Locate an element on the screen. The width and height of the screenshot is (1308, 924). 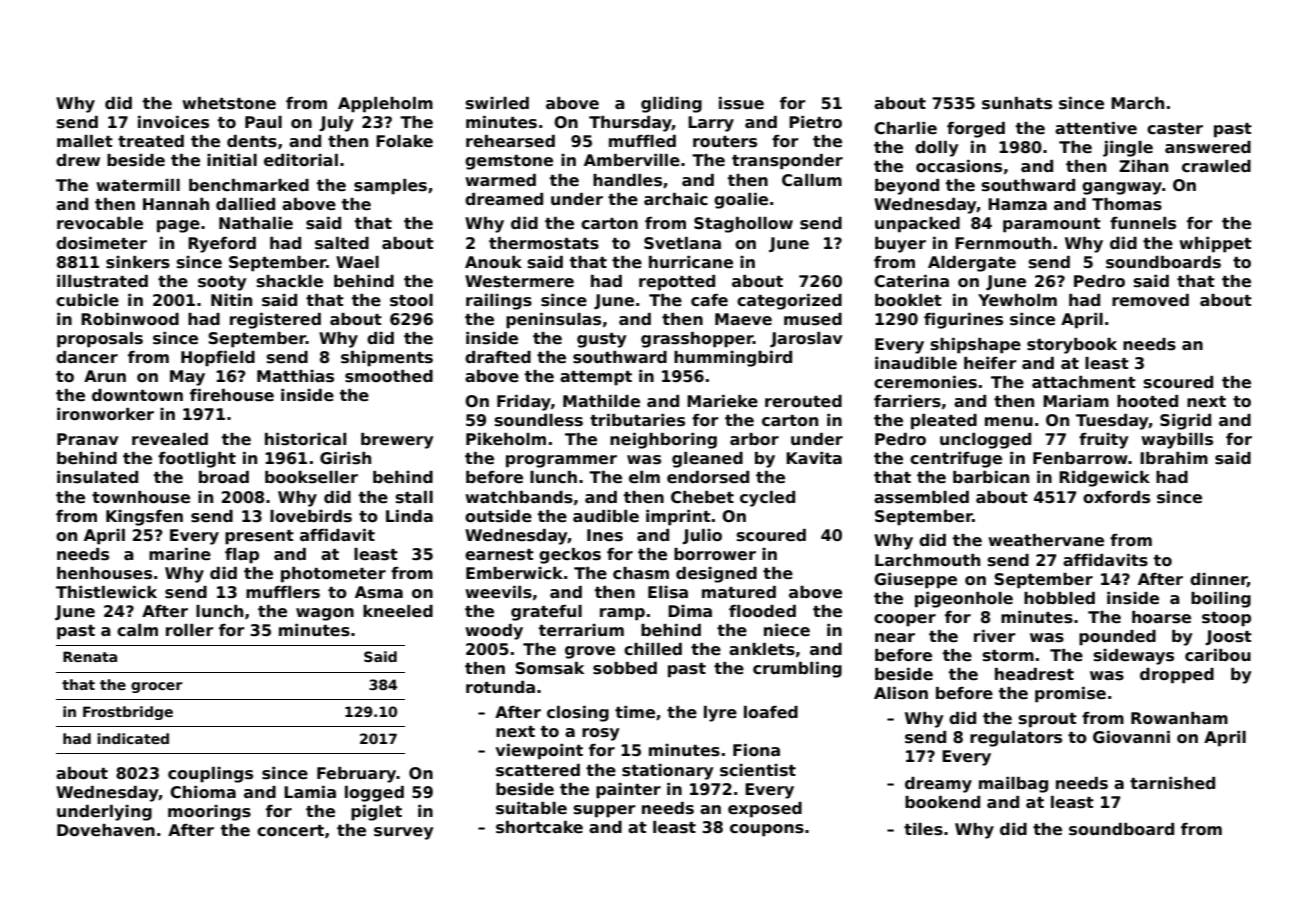
Nathalie is located at coordinates (256, 223).
